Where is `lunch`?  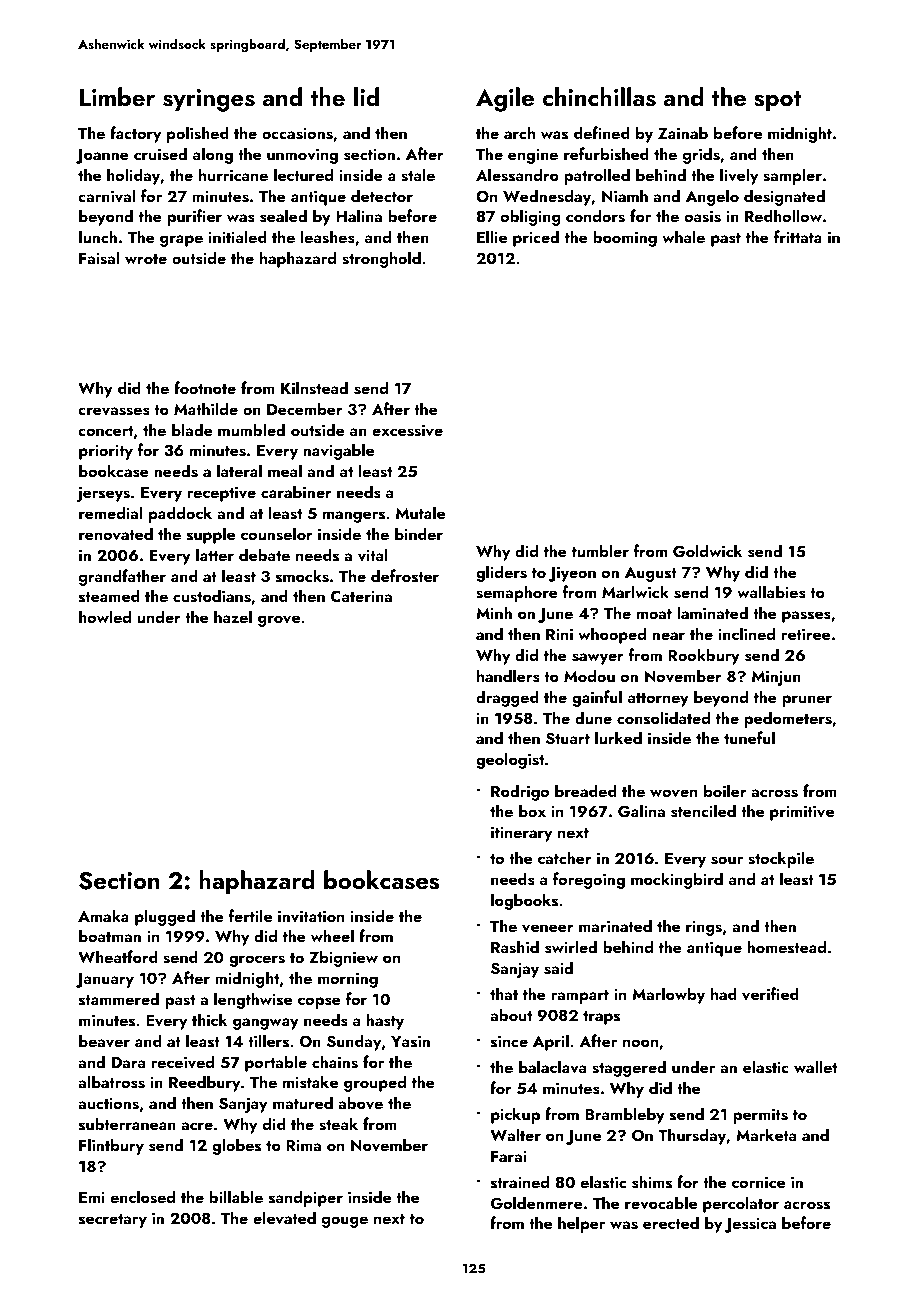
lunch is located at coordinates (98, 236).
